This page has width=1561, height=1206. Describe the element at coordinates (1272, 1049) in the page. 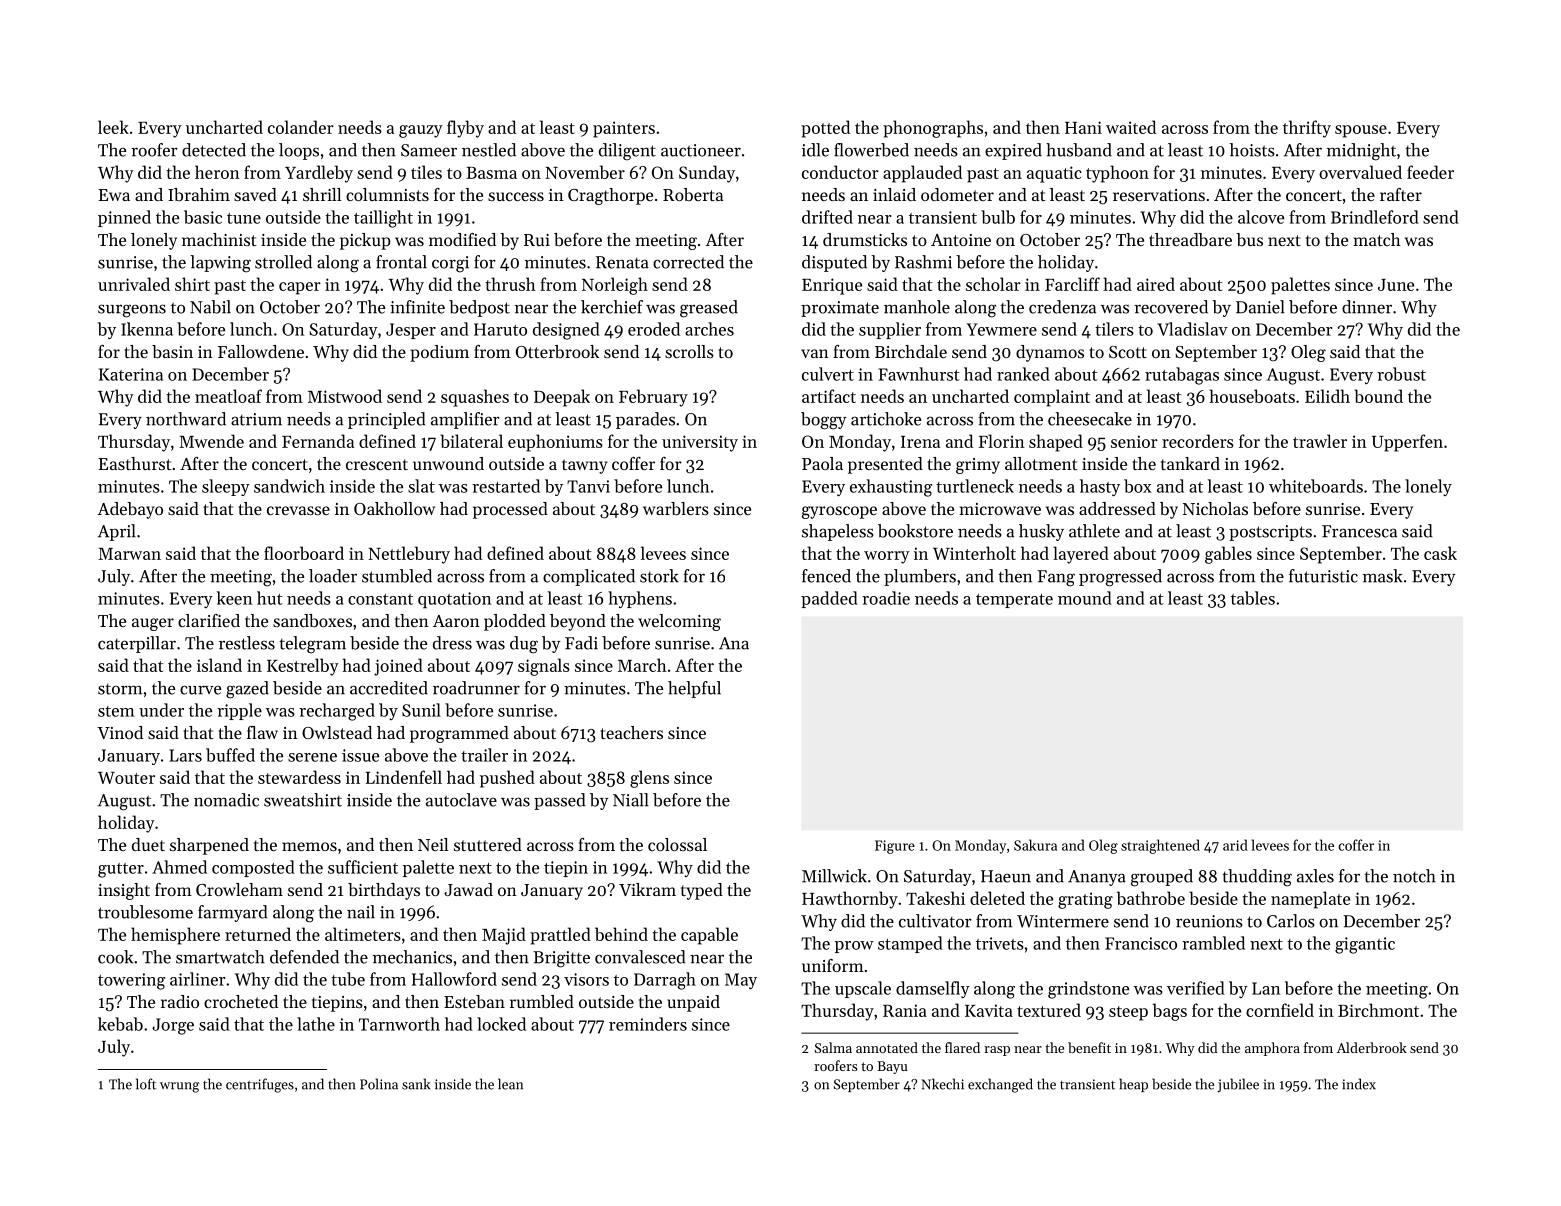

I see `amphora` at that location.
